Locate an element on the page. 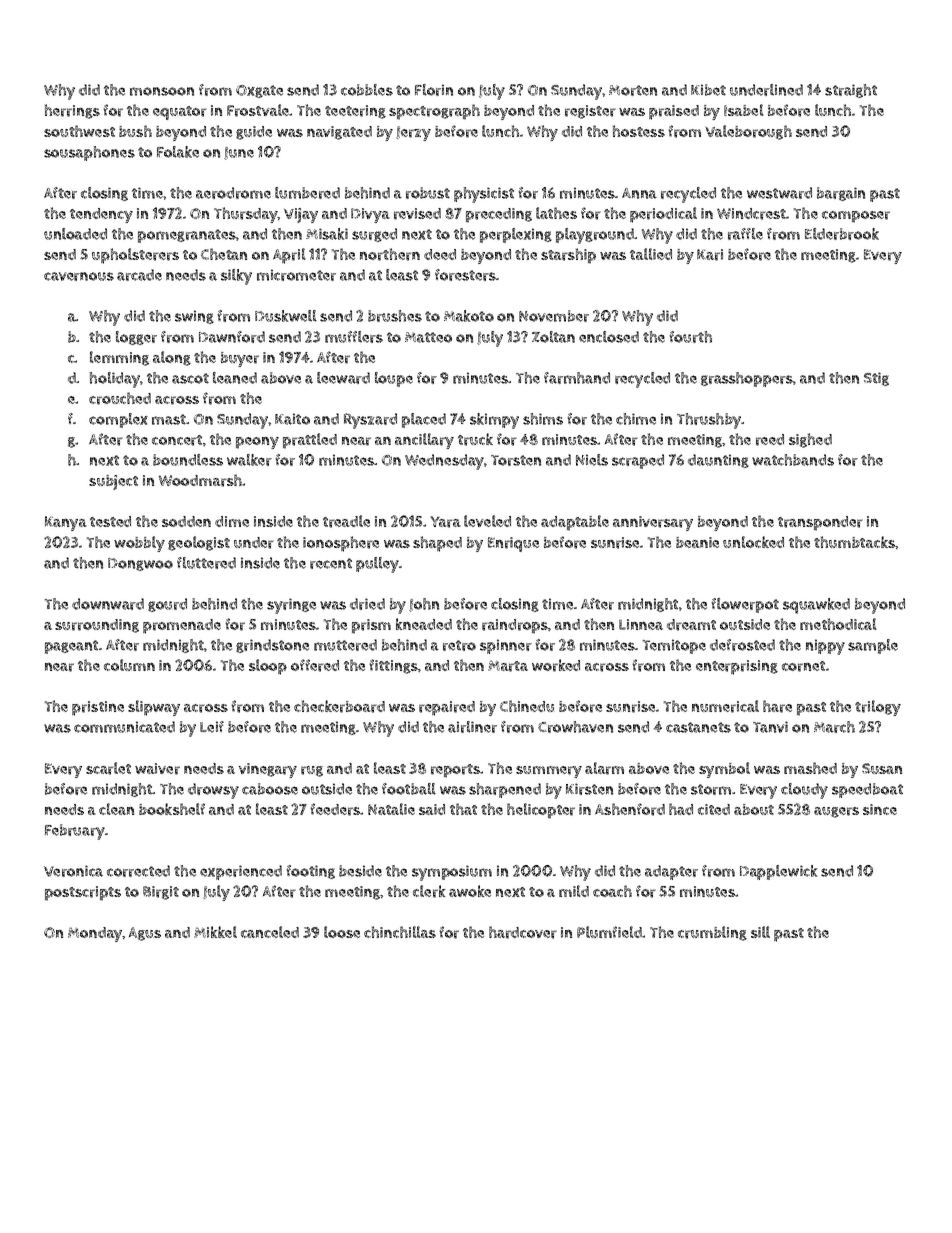 The height and width of the image is (1233, 952). Monday is located at coordinates (95, 934).
